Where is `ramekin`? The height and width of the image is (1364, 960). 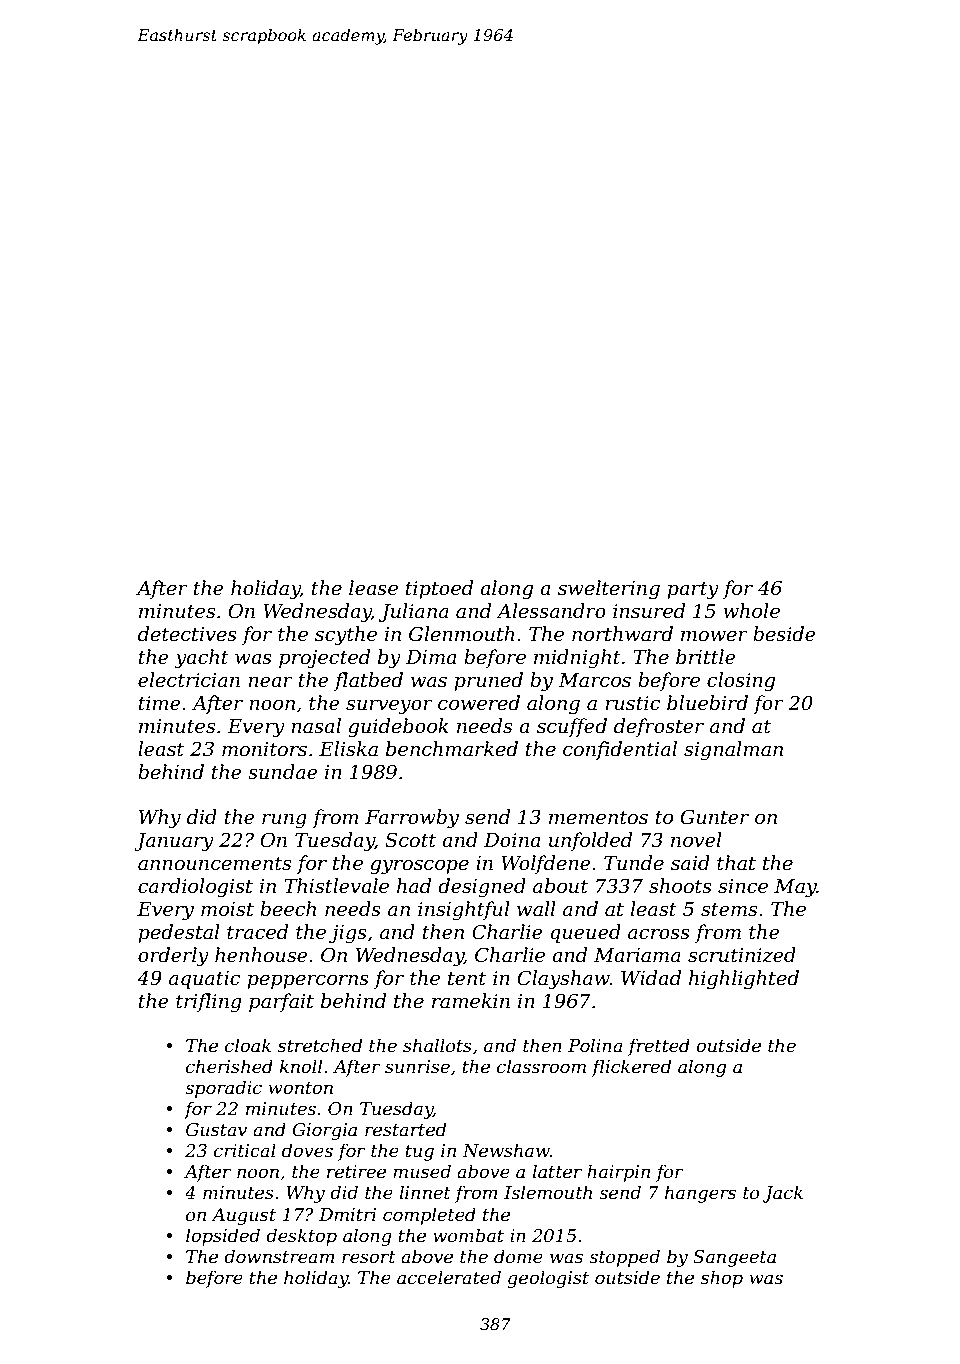 ramekin is located at coordinates (471, 1001).
